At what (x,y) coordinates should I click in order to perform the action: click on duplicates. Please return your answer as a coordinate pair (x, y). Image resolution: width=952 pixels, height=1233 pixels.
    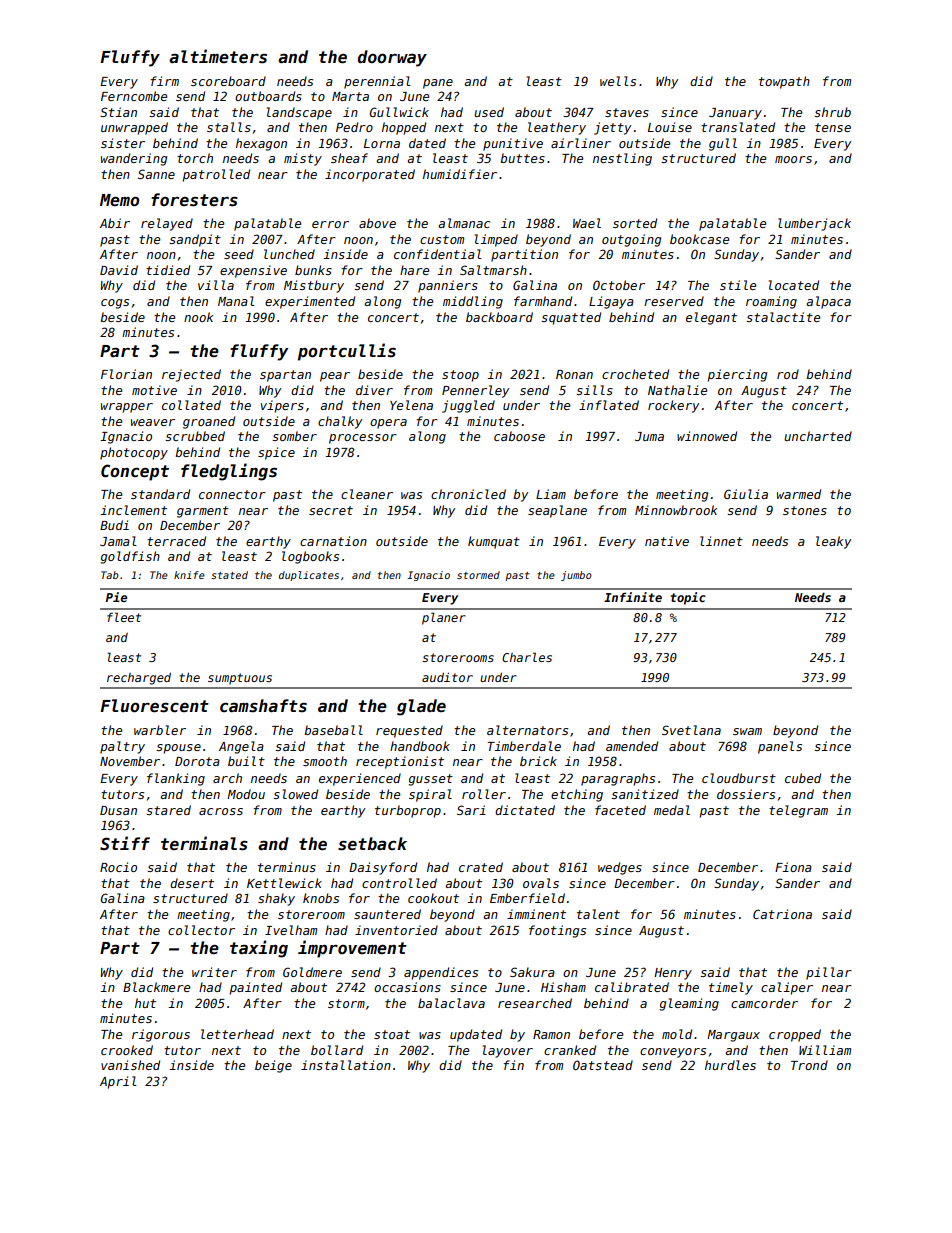
    Looking at the image, I should click on (309, 576).
